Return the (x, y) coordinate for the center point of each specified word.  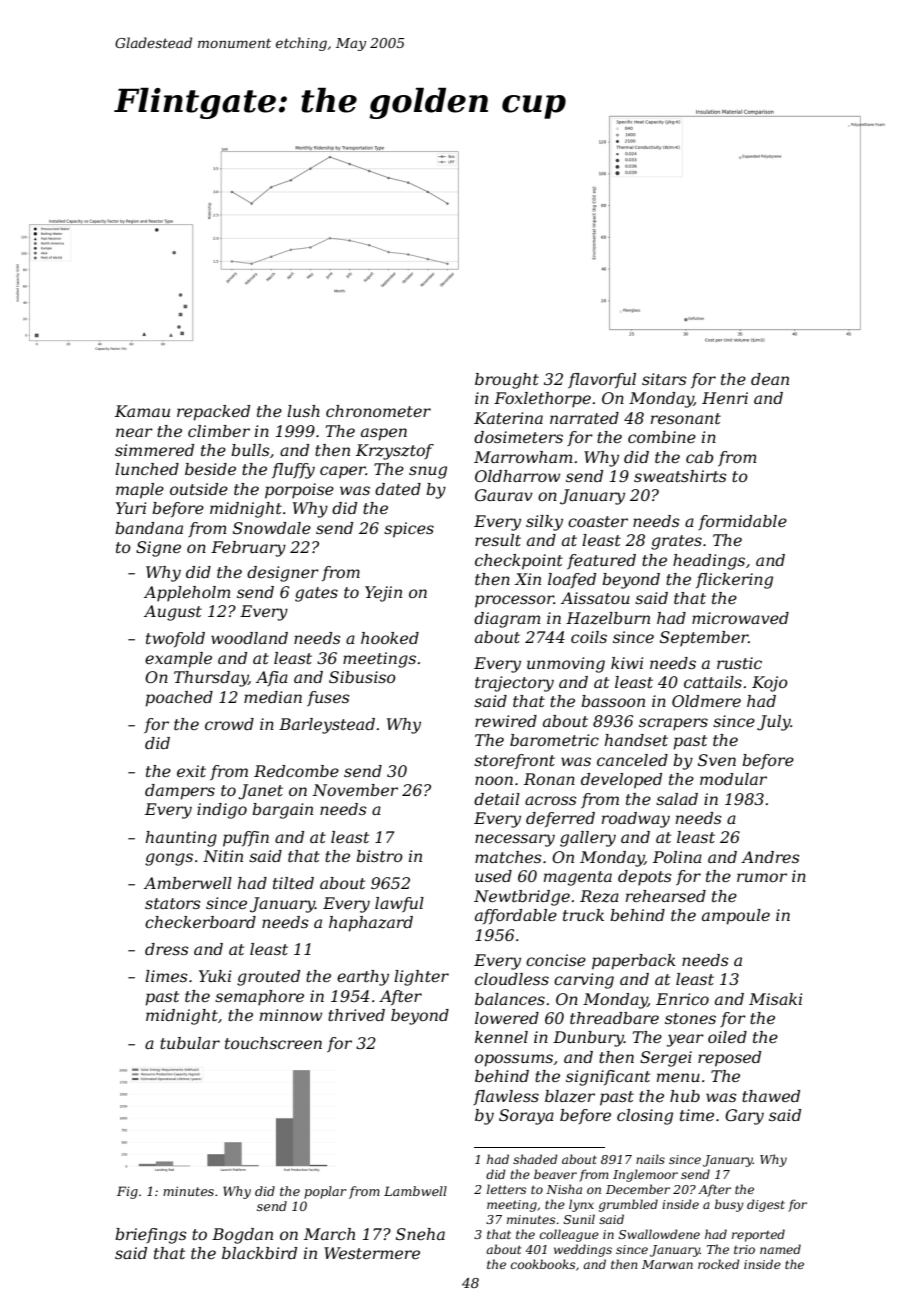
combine (662, 437)
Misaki (775, 999)
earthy (363, 978)
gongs (169, 859)
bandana (149, 528)
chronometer (378, 411)
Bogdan (242, 1236)
